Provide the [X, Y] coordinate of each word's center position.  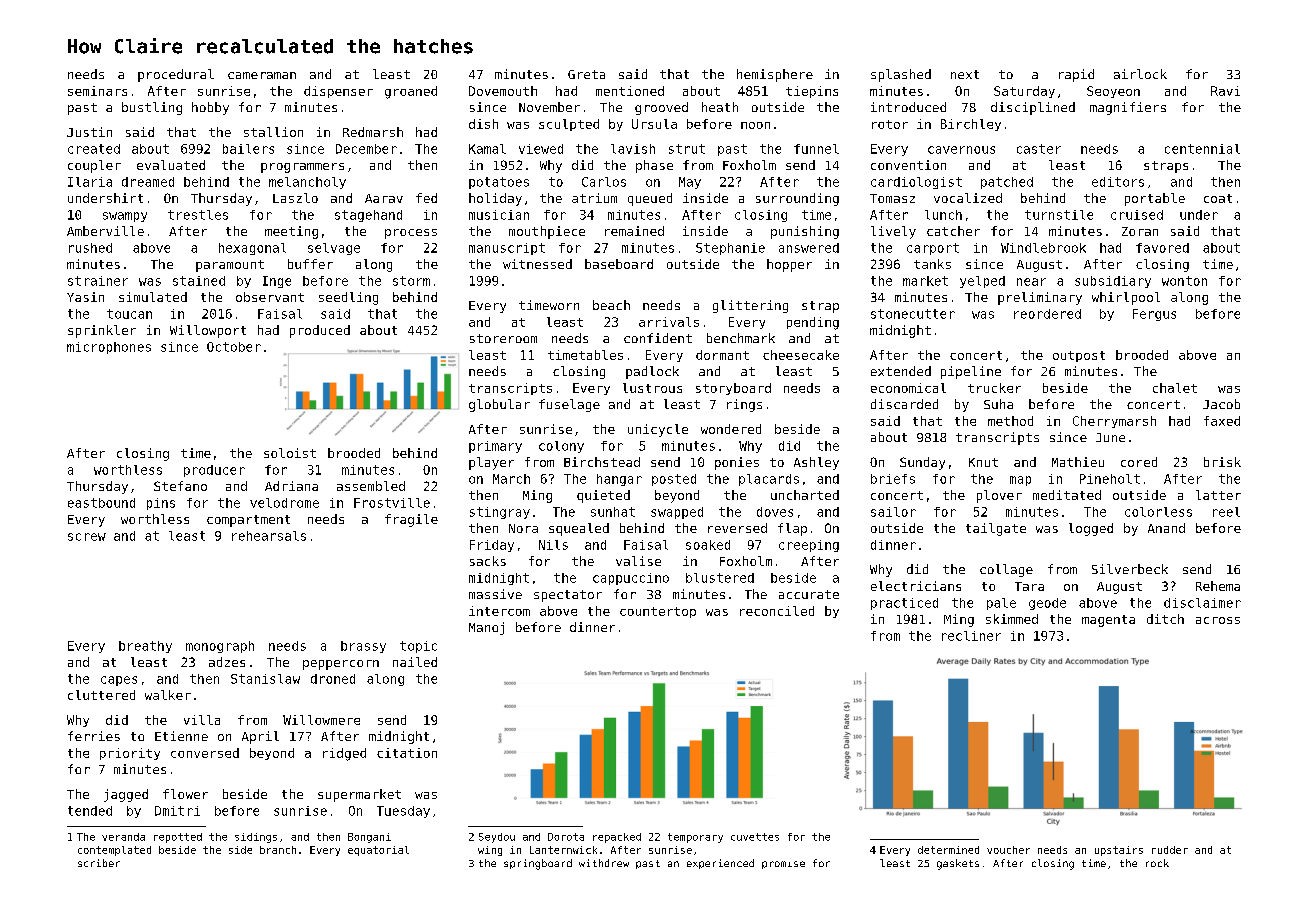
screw [87, 537]
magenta [1108, 621]
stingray [500, 513]
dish [483, 124]
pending [813, 323]
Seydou [497, 838]
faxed [1222, 421]
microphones [109, 348]
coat [1218, 198]
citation [407, 753]
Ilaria [90, 182]
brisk [1222, 462]
